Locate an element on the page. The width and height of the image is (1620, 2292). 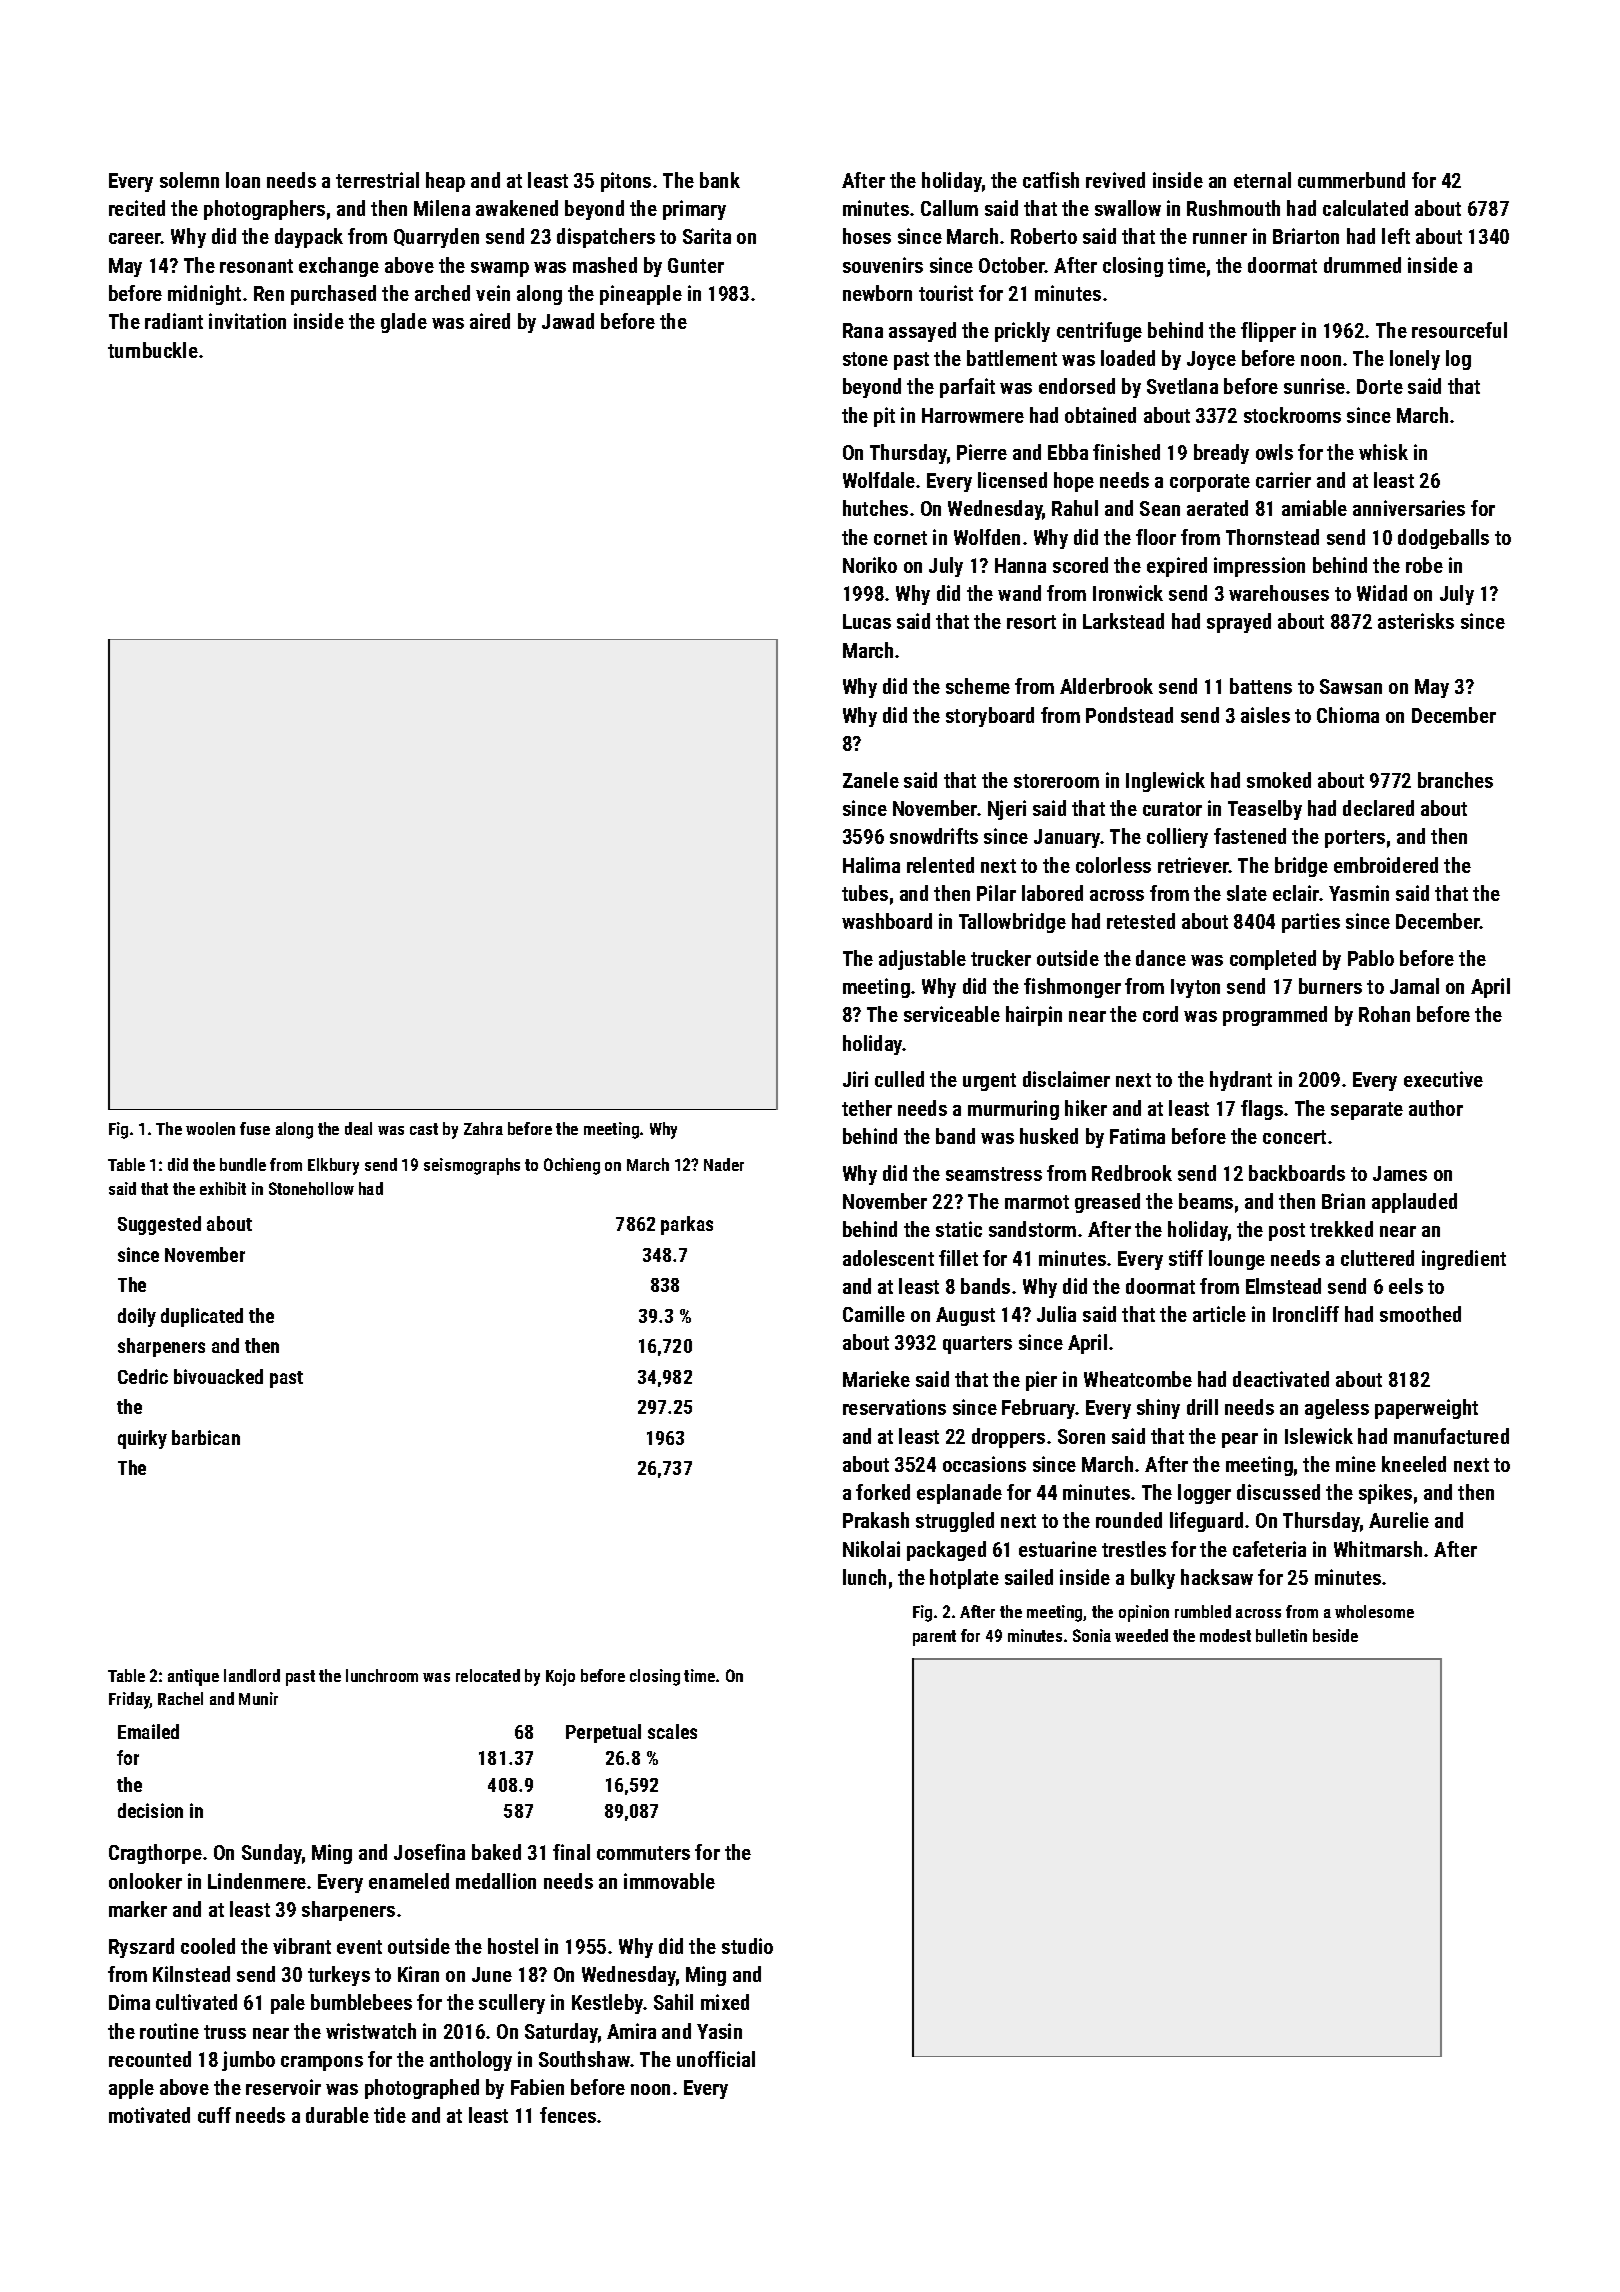
slate is located at coordinates (1247, 893).
